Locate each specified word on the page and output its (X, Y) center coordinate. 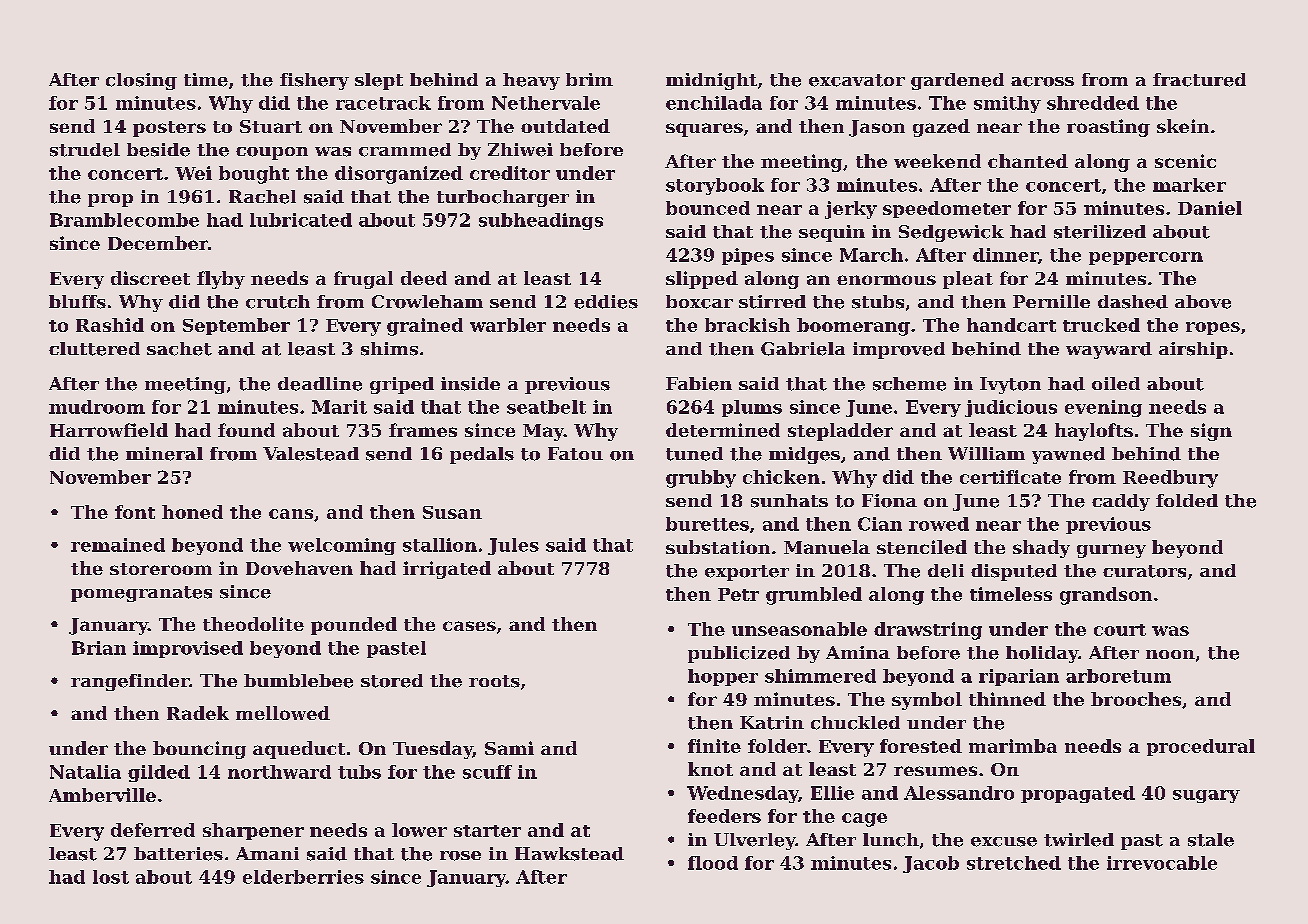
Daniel (1210, 208)
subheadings (541, 221)
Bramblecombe (124, 220)
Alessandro (959, 793)
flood (713, 863)
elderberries (303, 877)
